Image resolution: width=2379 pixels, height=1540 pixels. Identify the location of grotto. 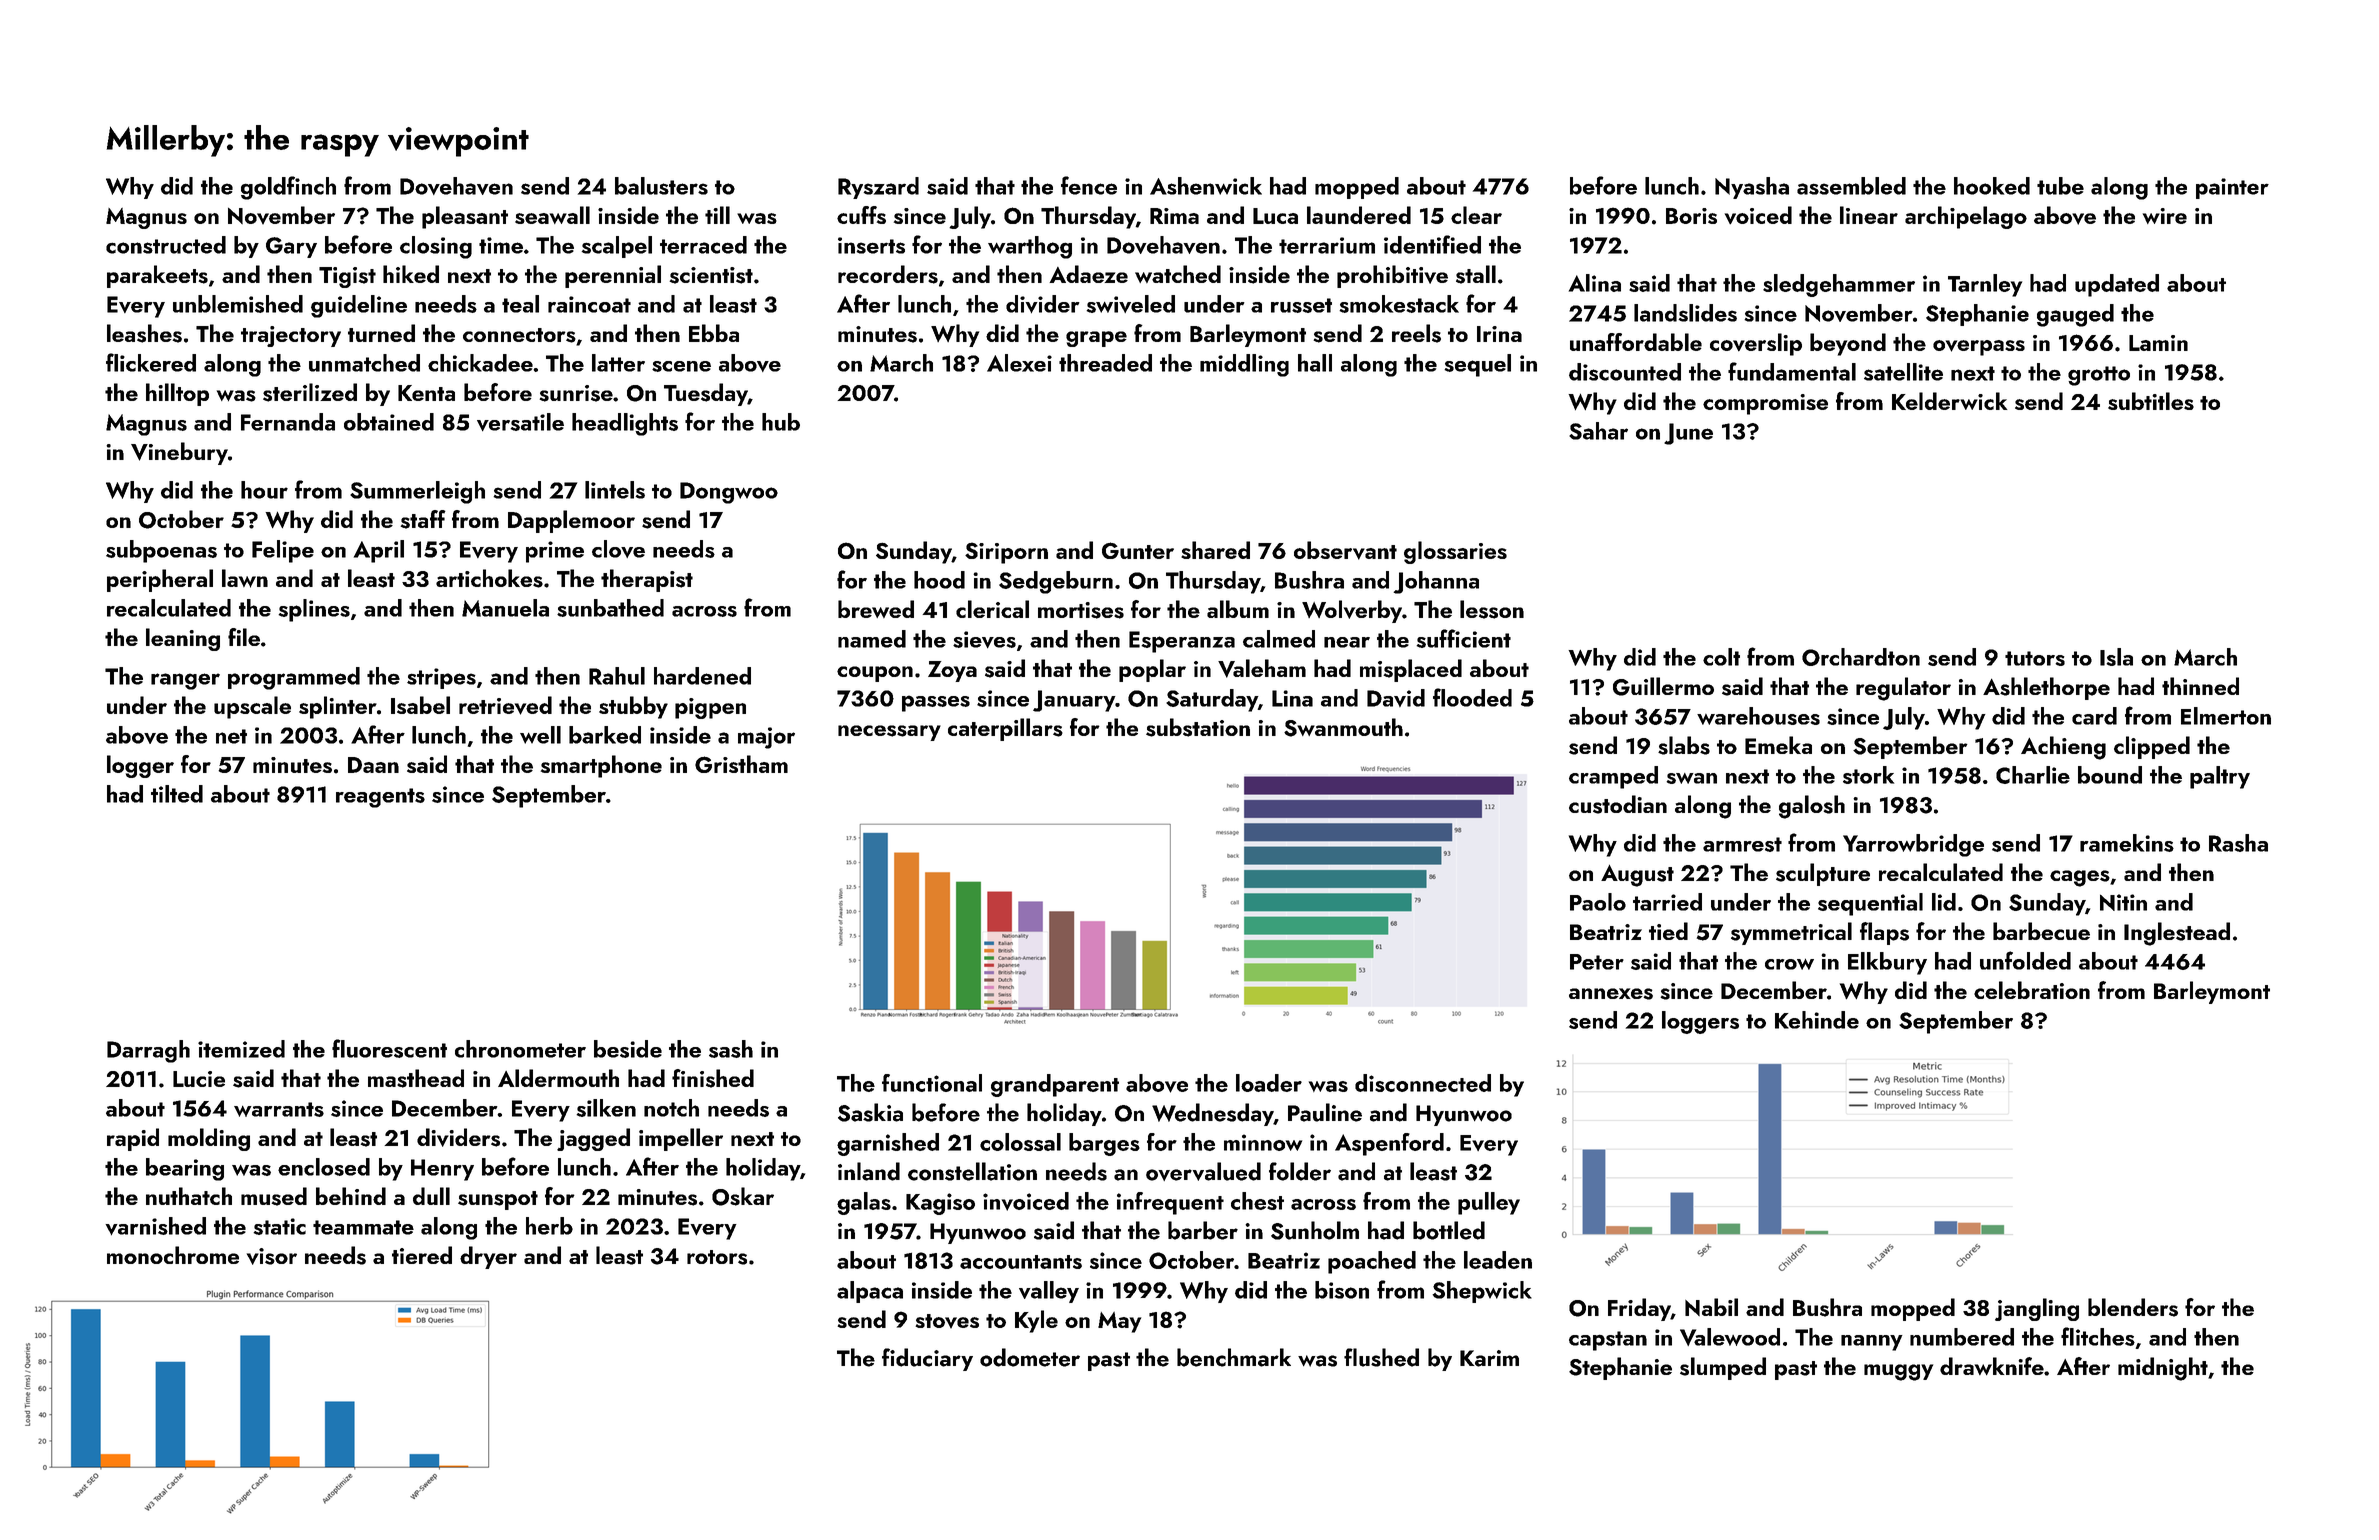
(2099, 376).
